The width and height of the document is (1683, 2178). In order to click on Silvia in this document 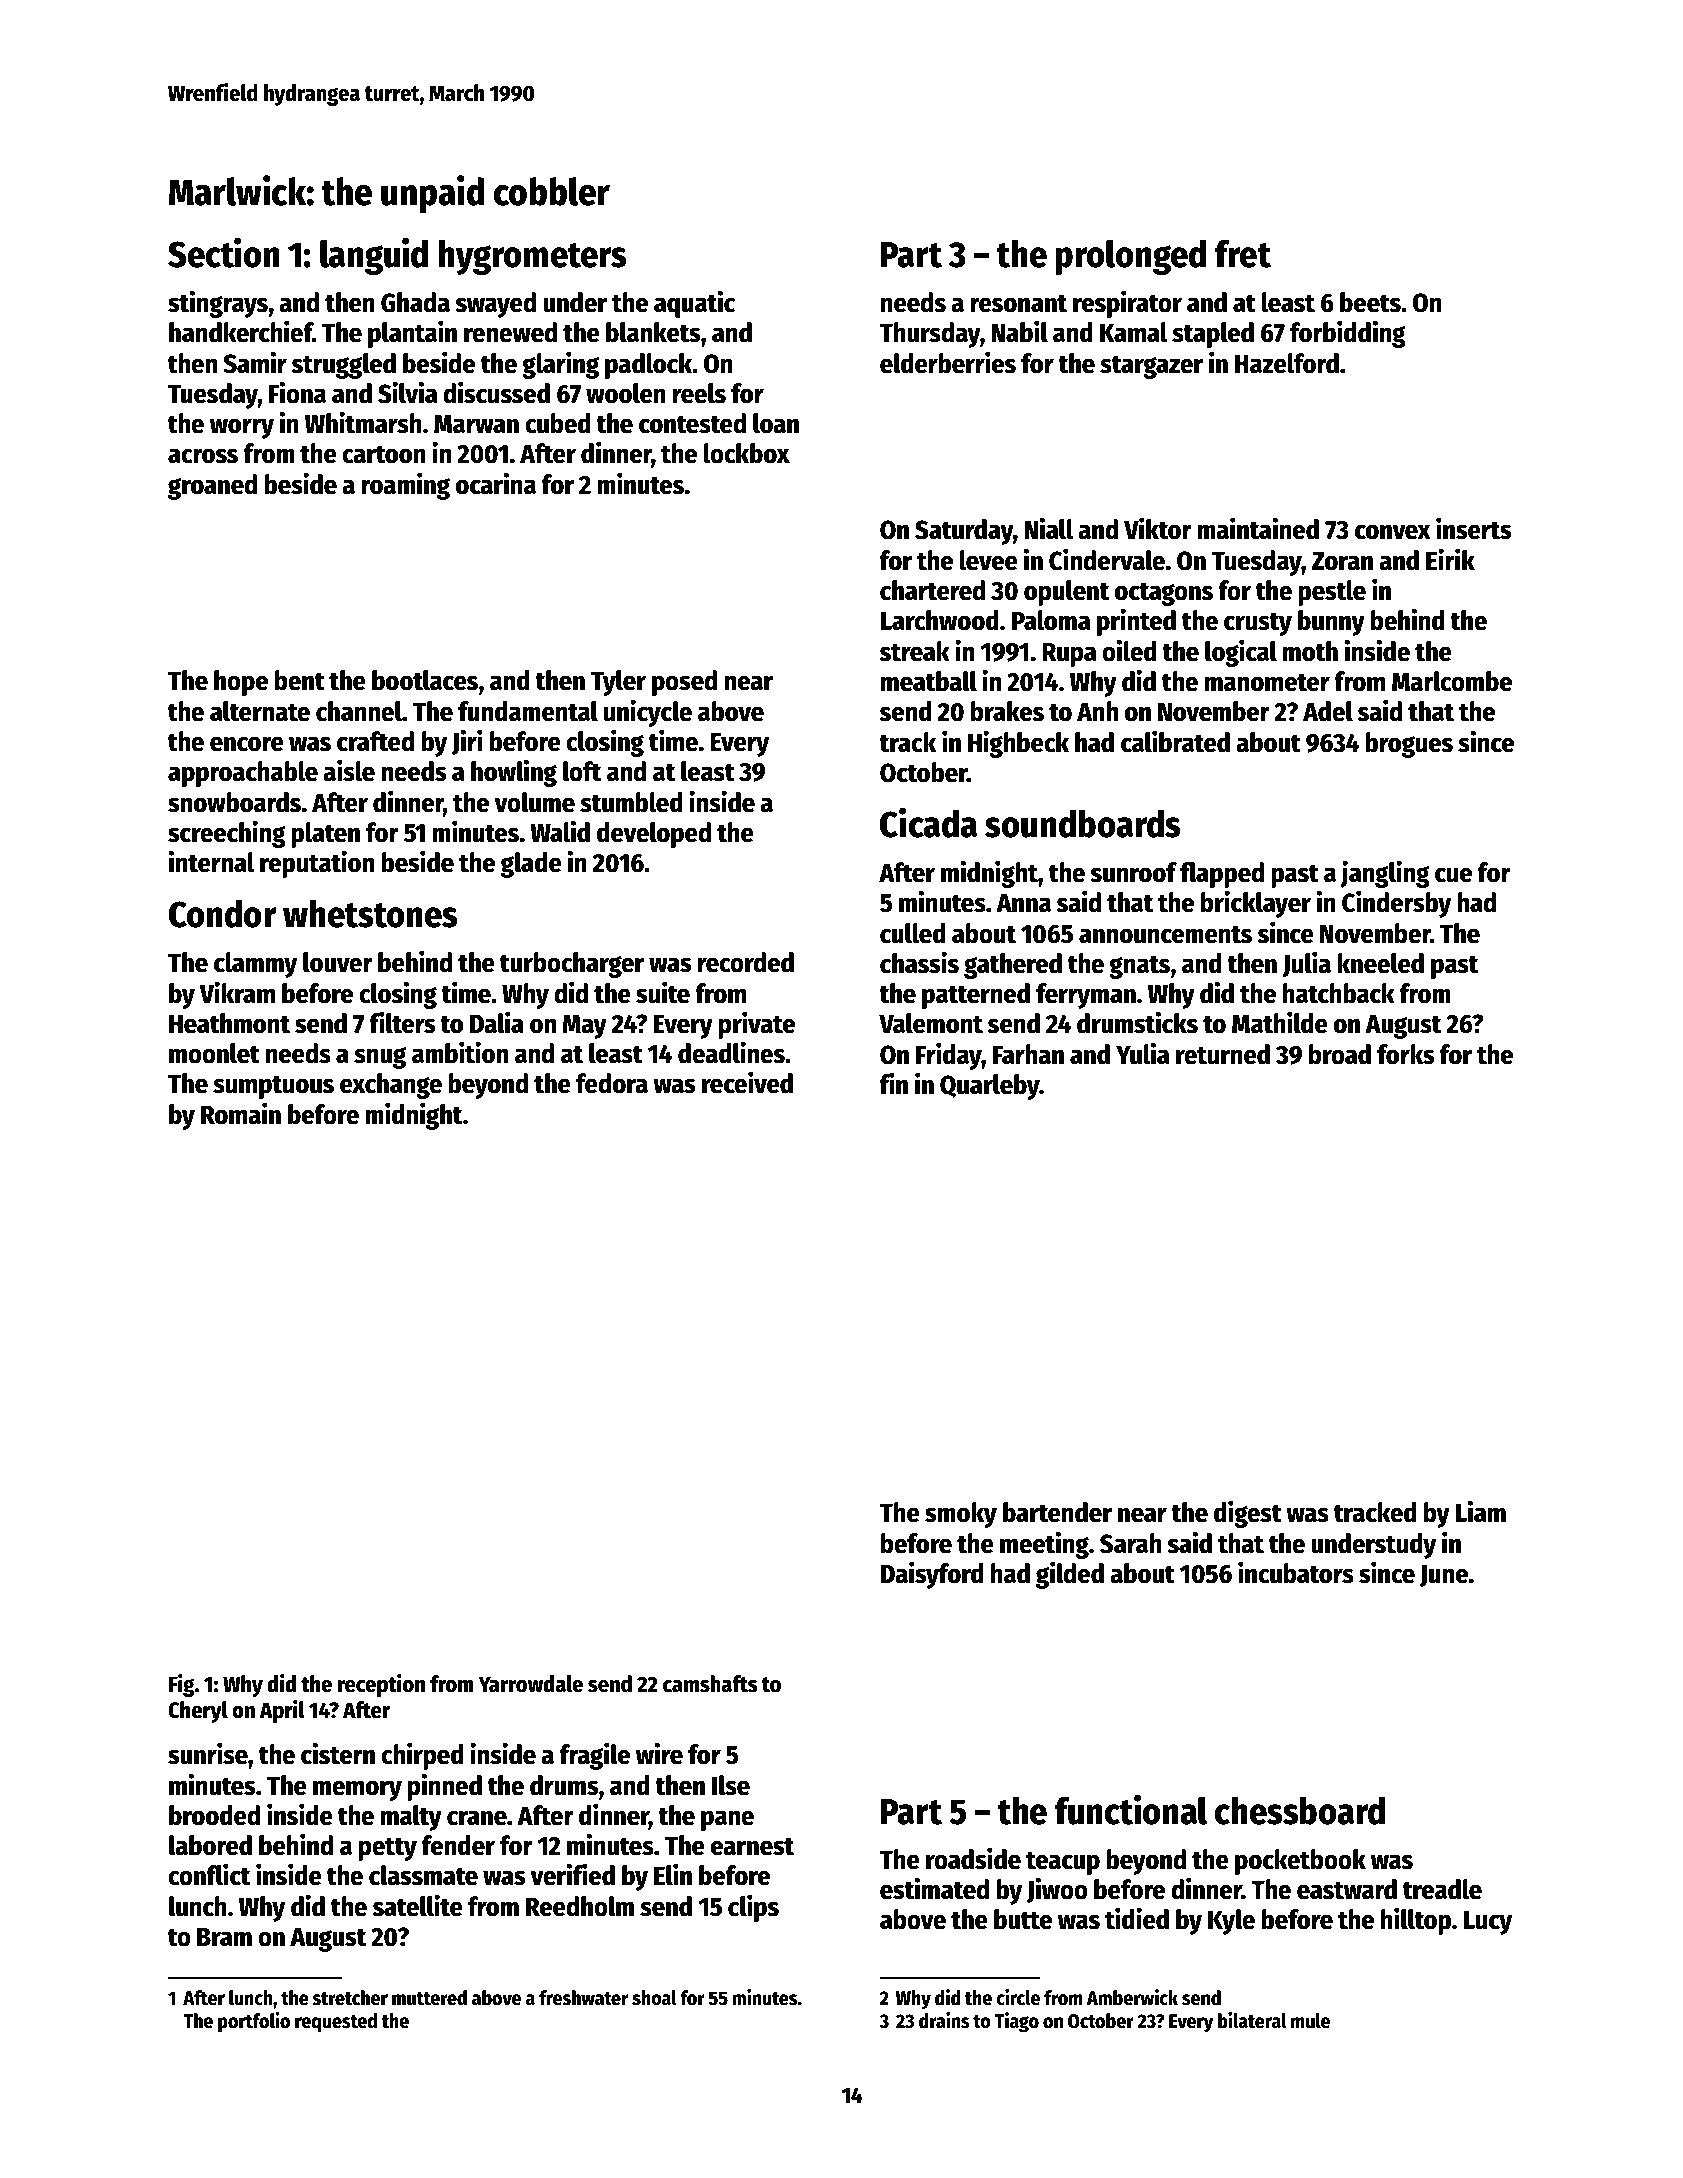, I will do `click(407, 392)`.
